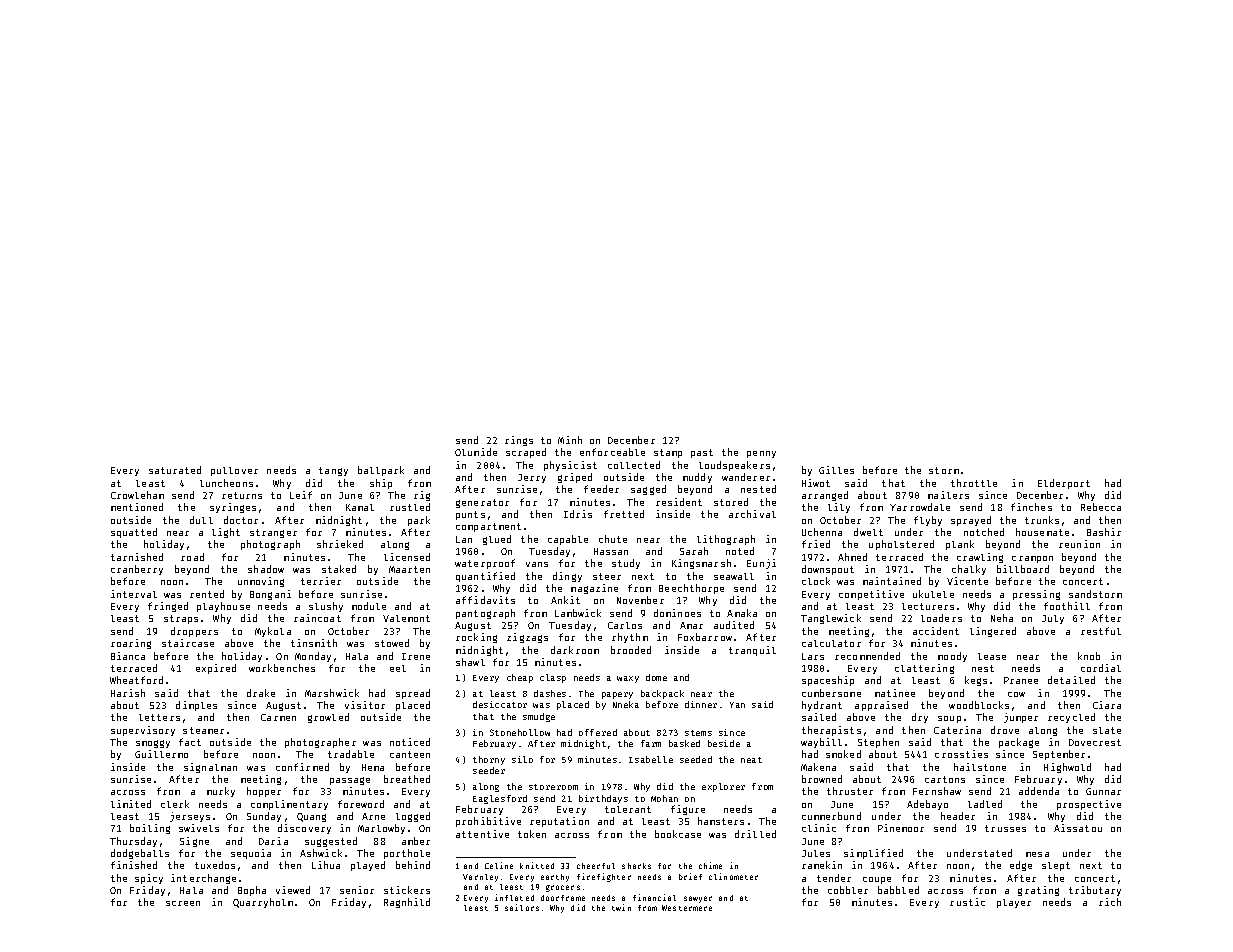 This screenshot has height=952, width=1233. What do you see at coordinates (723, 787) in the screenshot?
I see `explorer` at bounding box center [723, 787].
